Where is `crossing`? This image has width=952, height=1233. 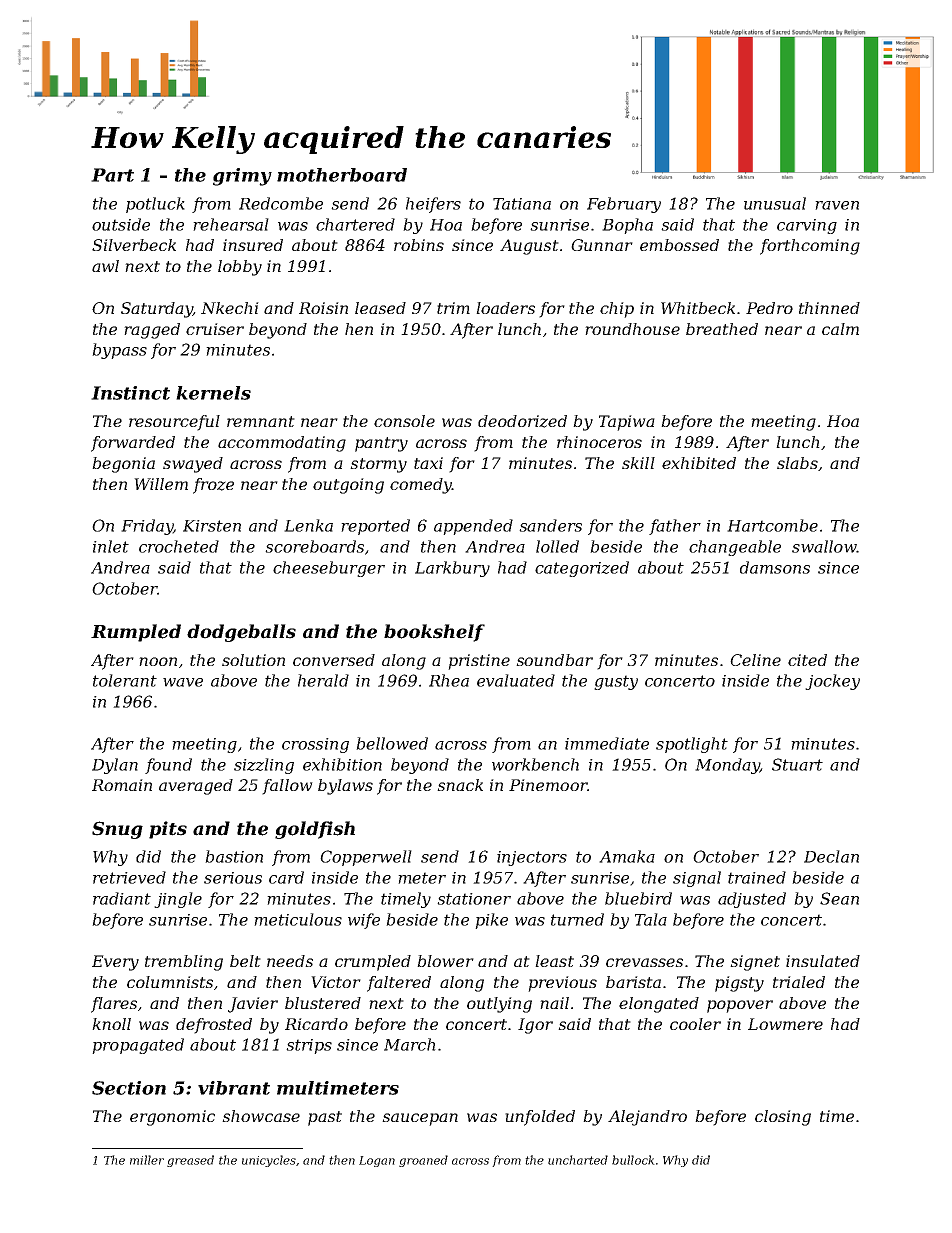
crossing is located at coordinates (315, 745).
